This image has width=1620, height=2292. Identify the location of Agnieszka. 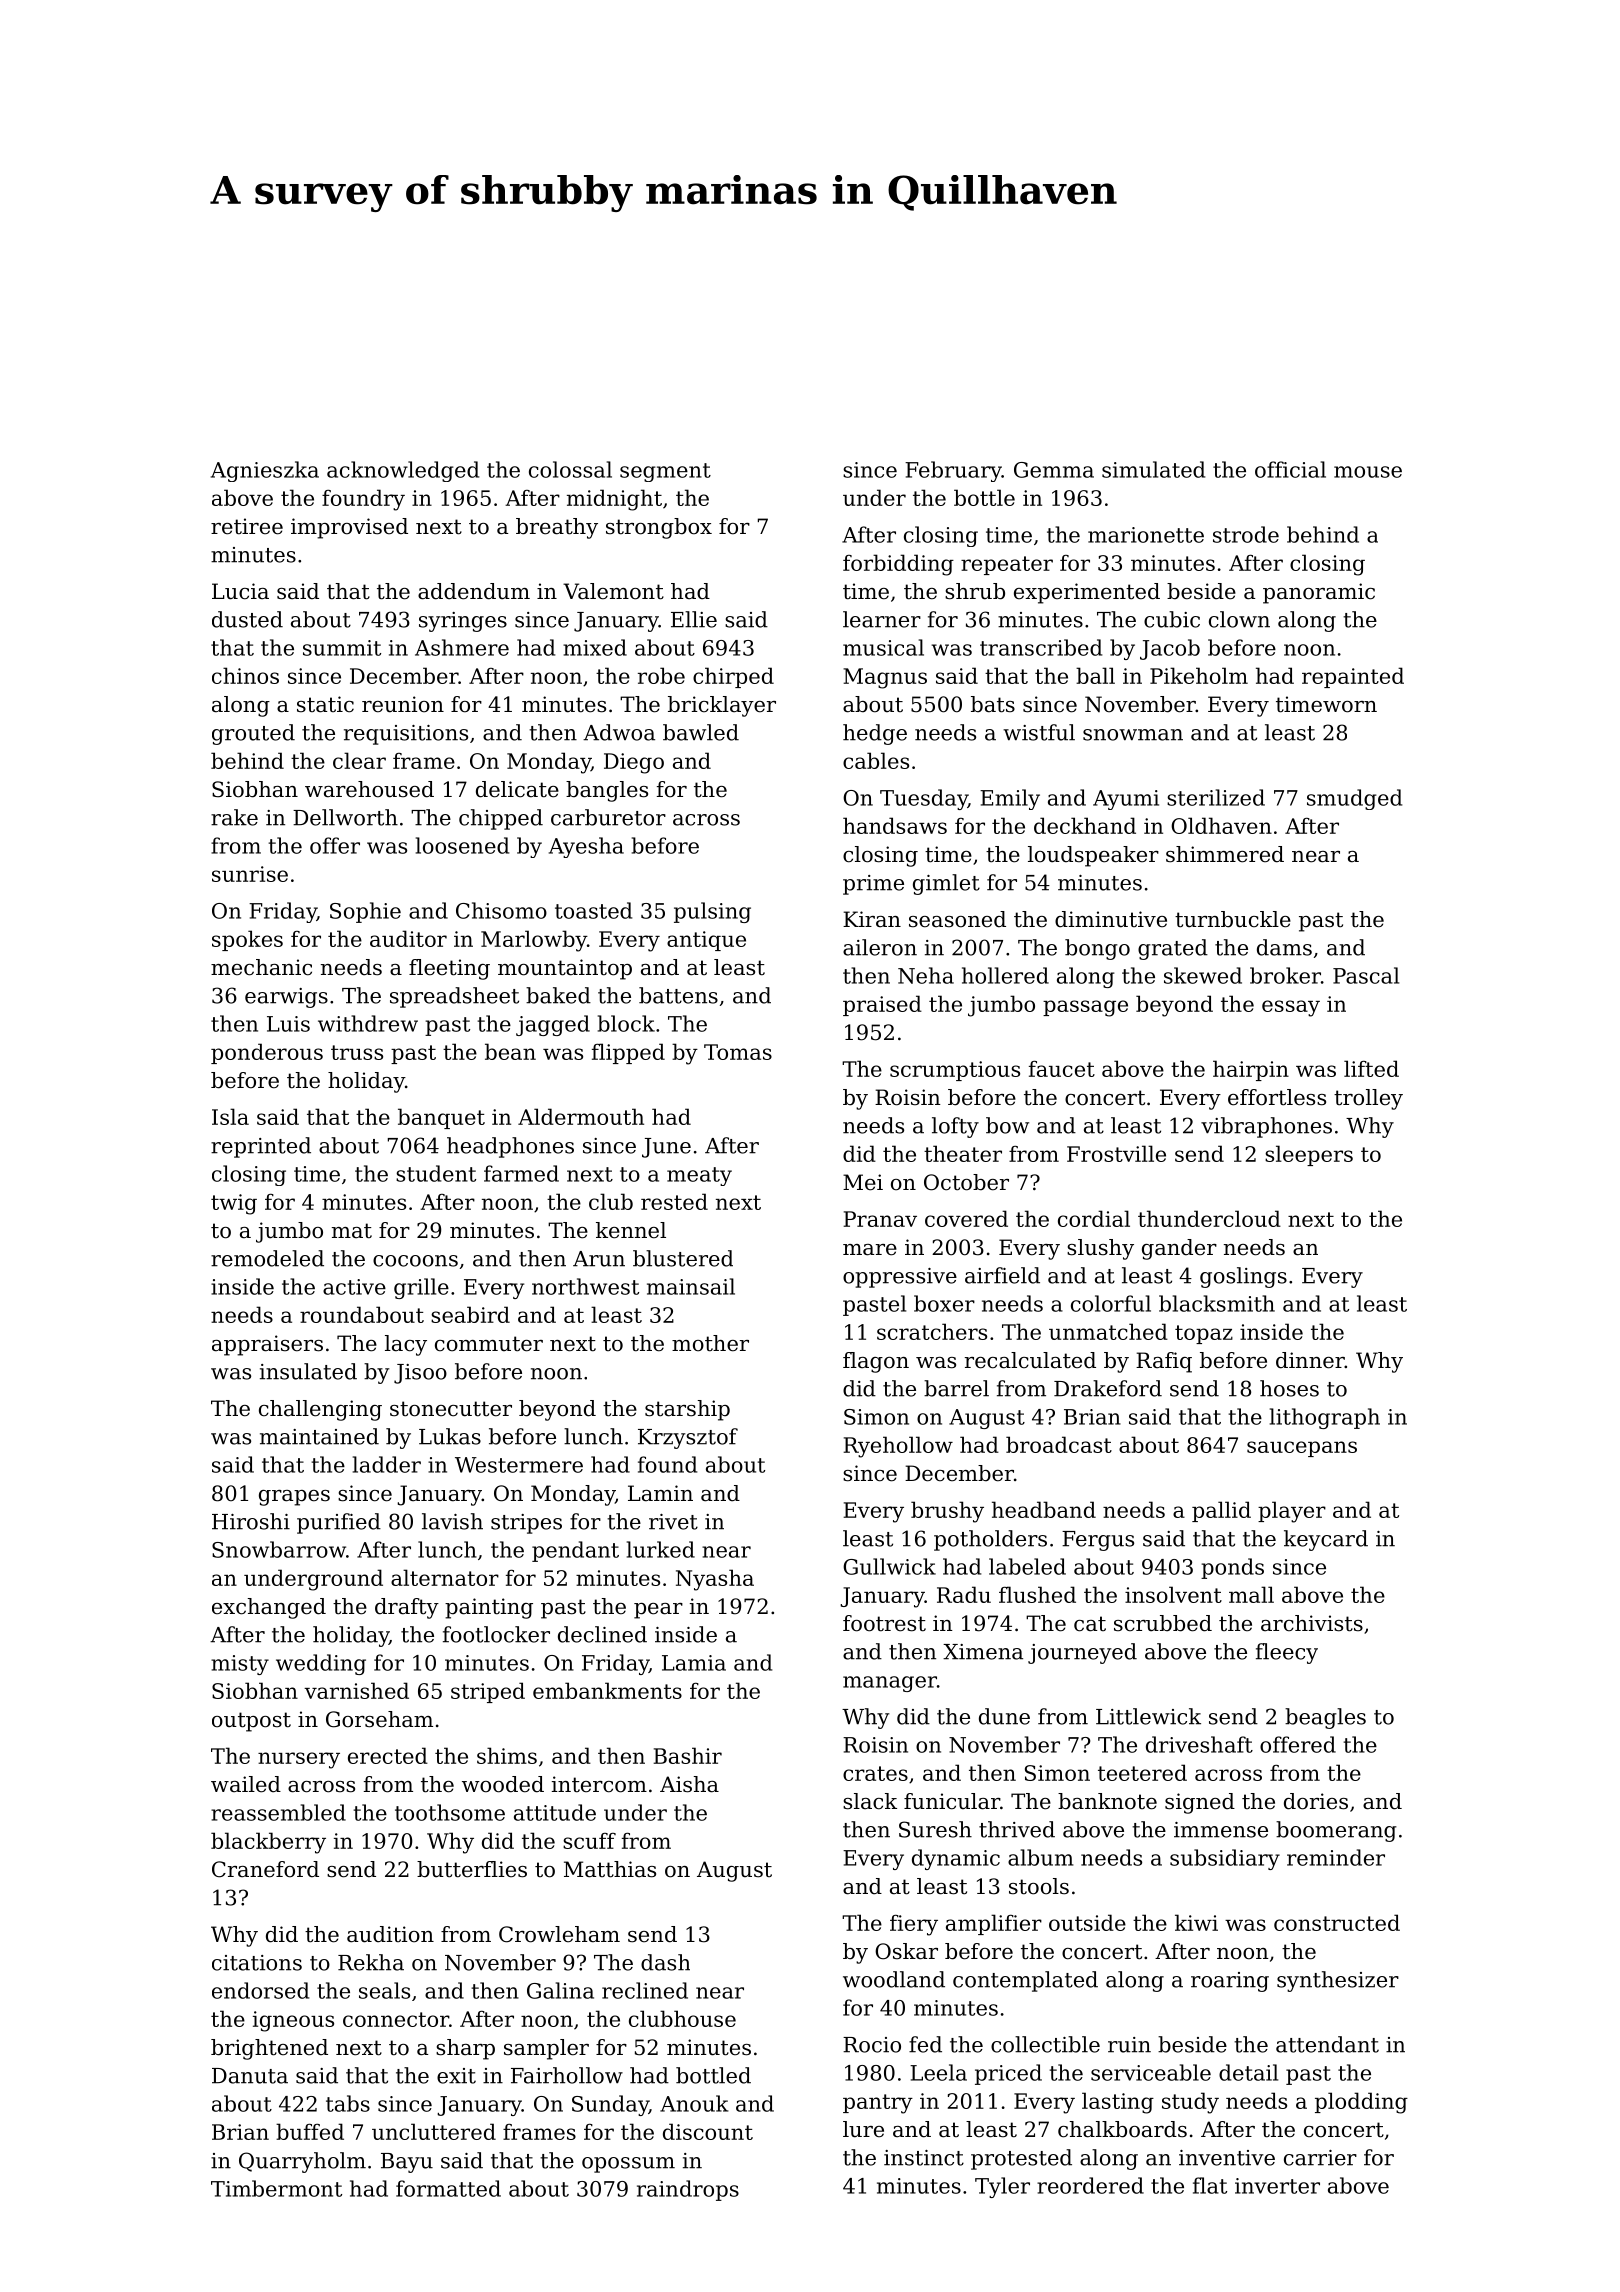
(265, 471).
